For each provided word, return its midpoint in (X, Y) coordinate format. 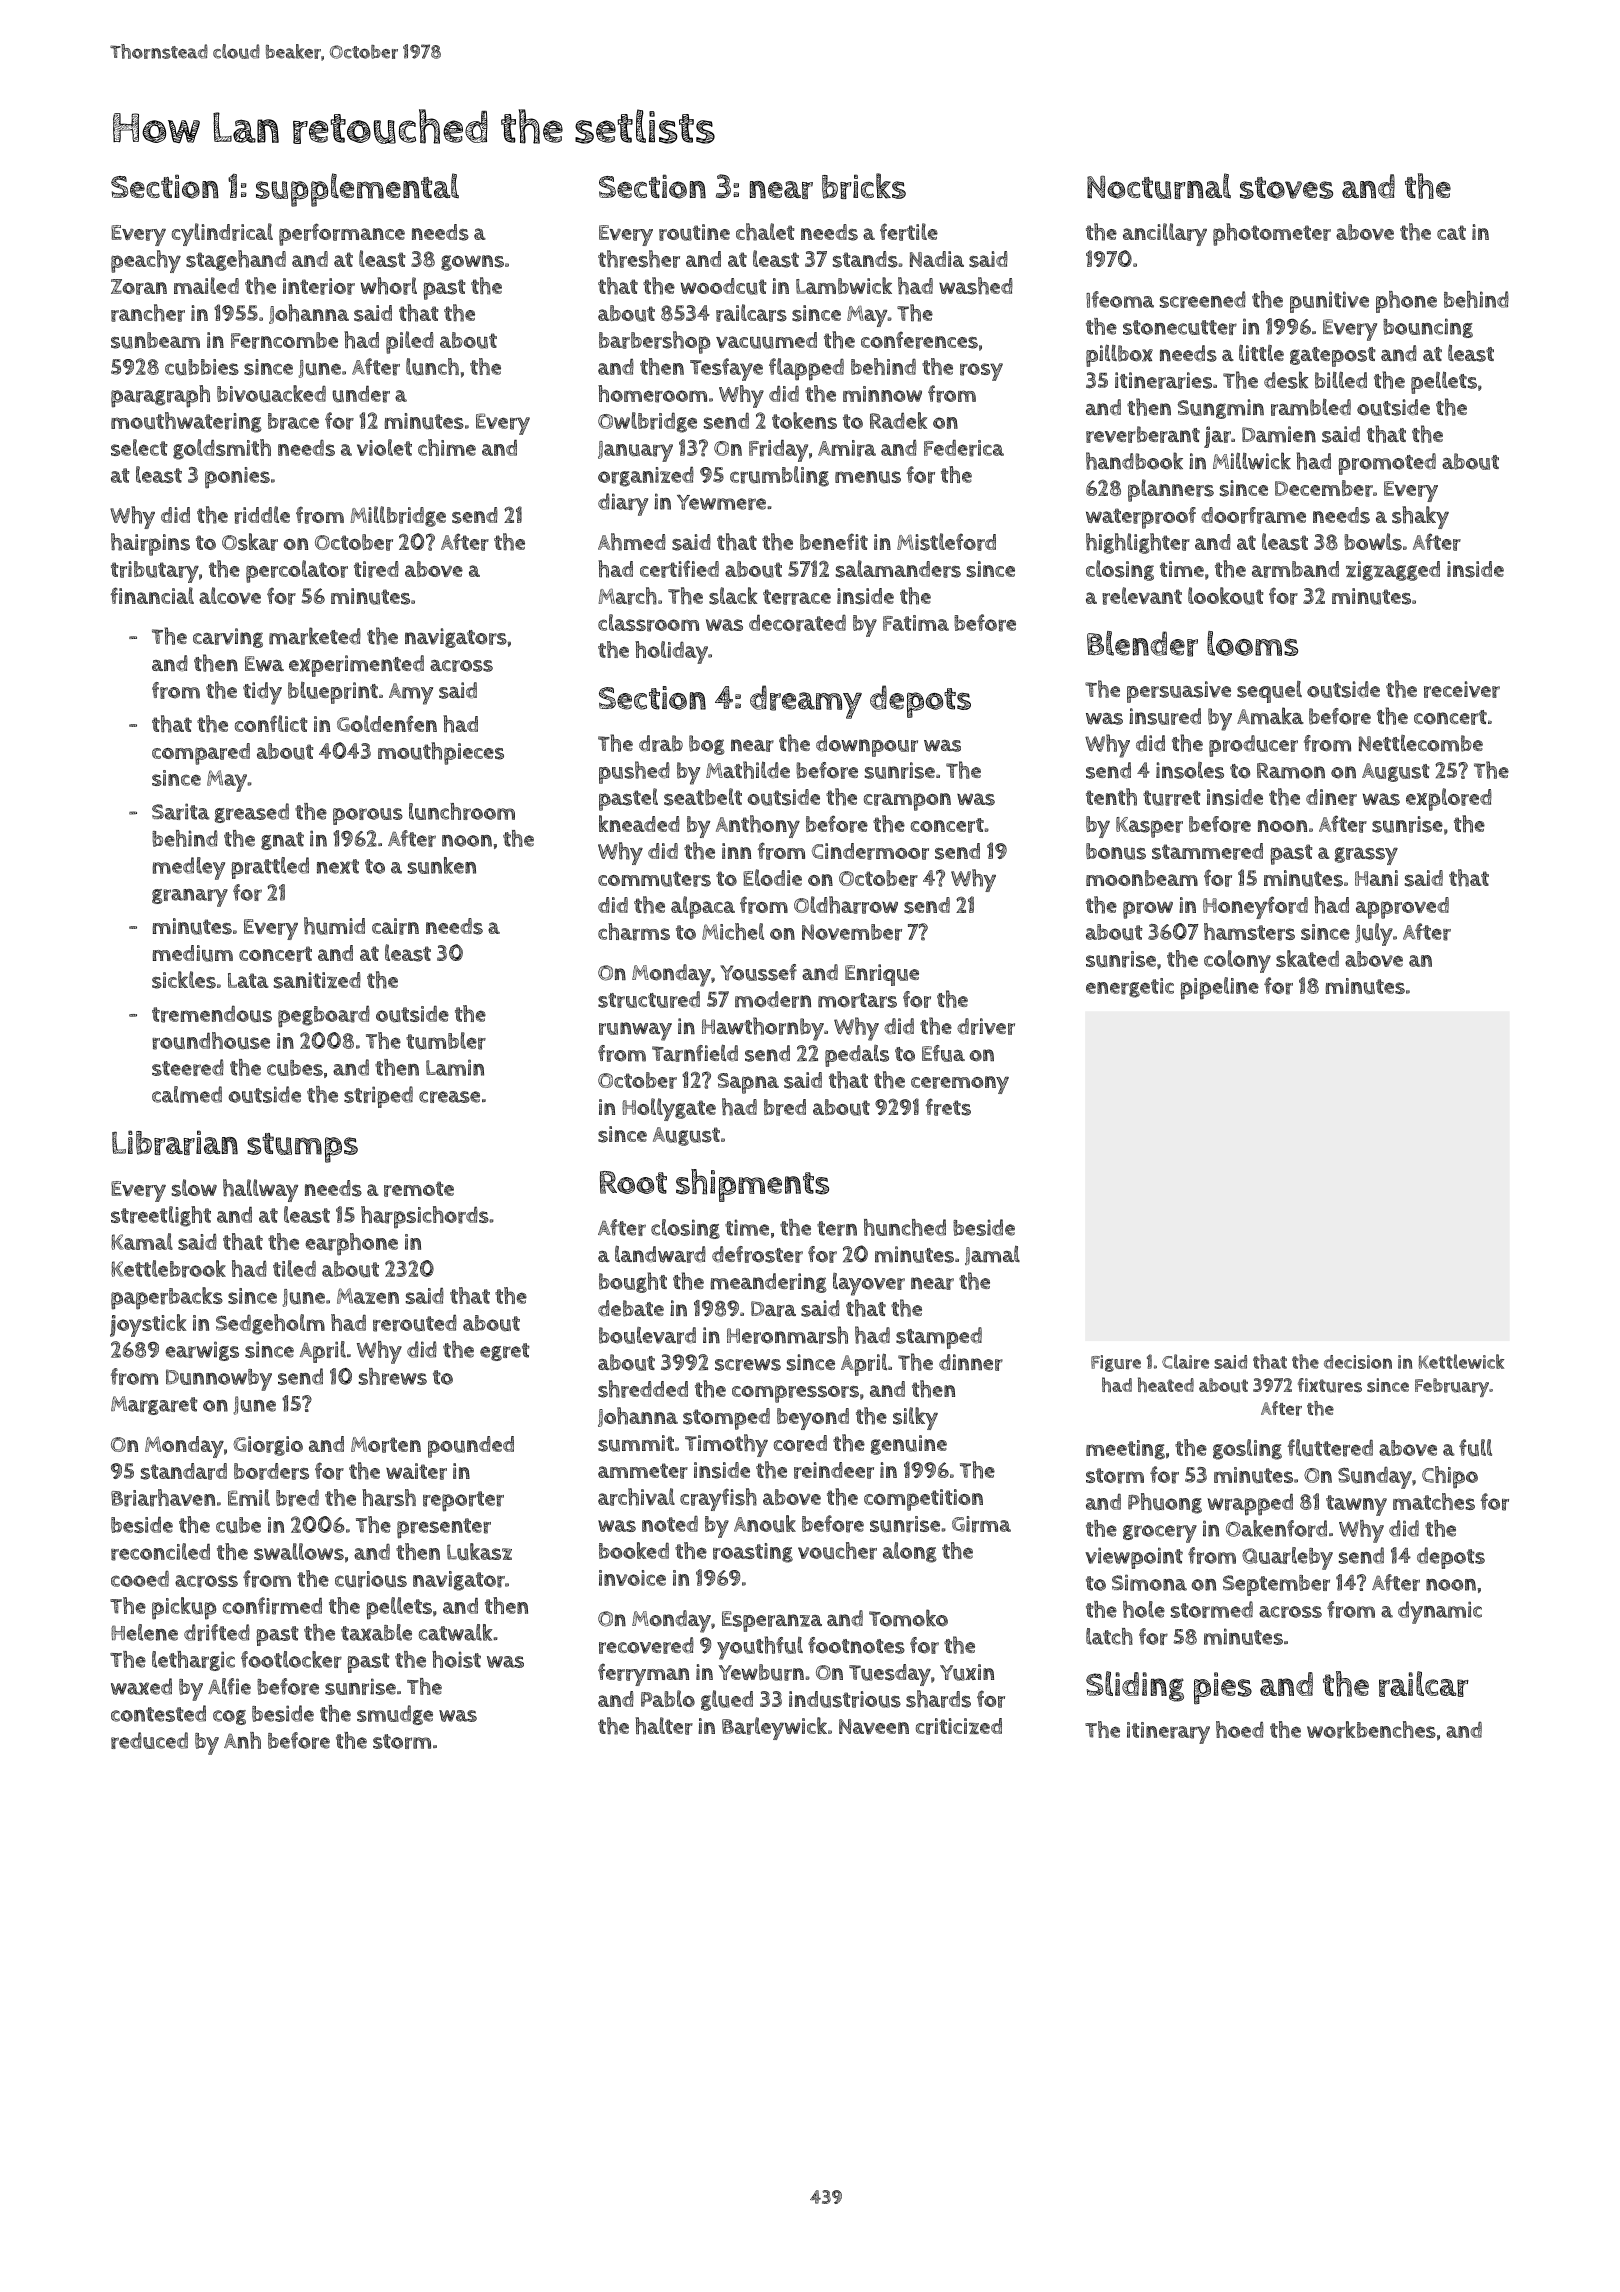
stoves (1286, 188)
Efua (943, 1053)
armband (1295, 569)
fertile (909, 232)
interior (319, 286)
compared (201, 754)
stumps (302, 1148)
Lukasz (479, 1552)
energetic (1130, 988)
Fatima (916, 623)
